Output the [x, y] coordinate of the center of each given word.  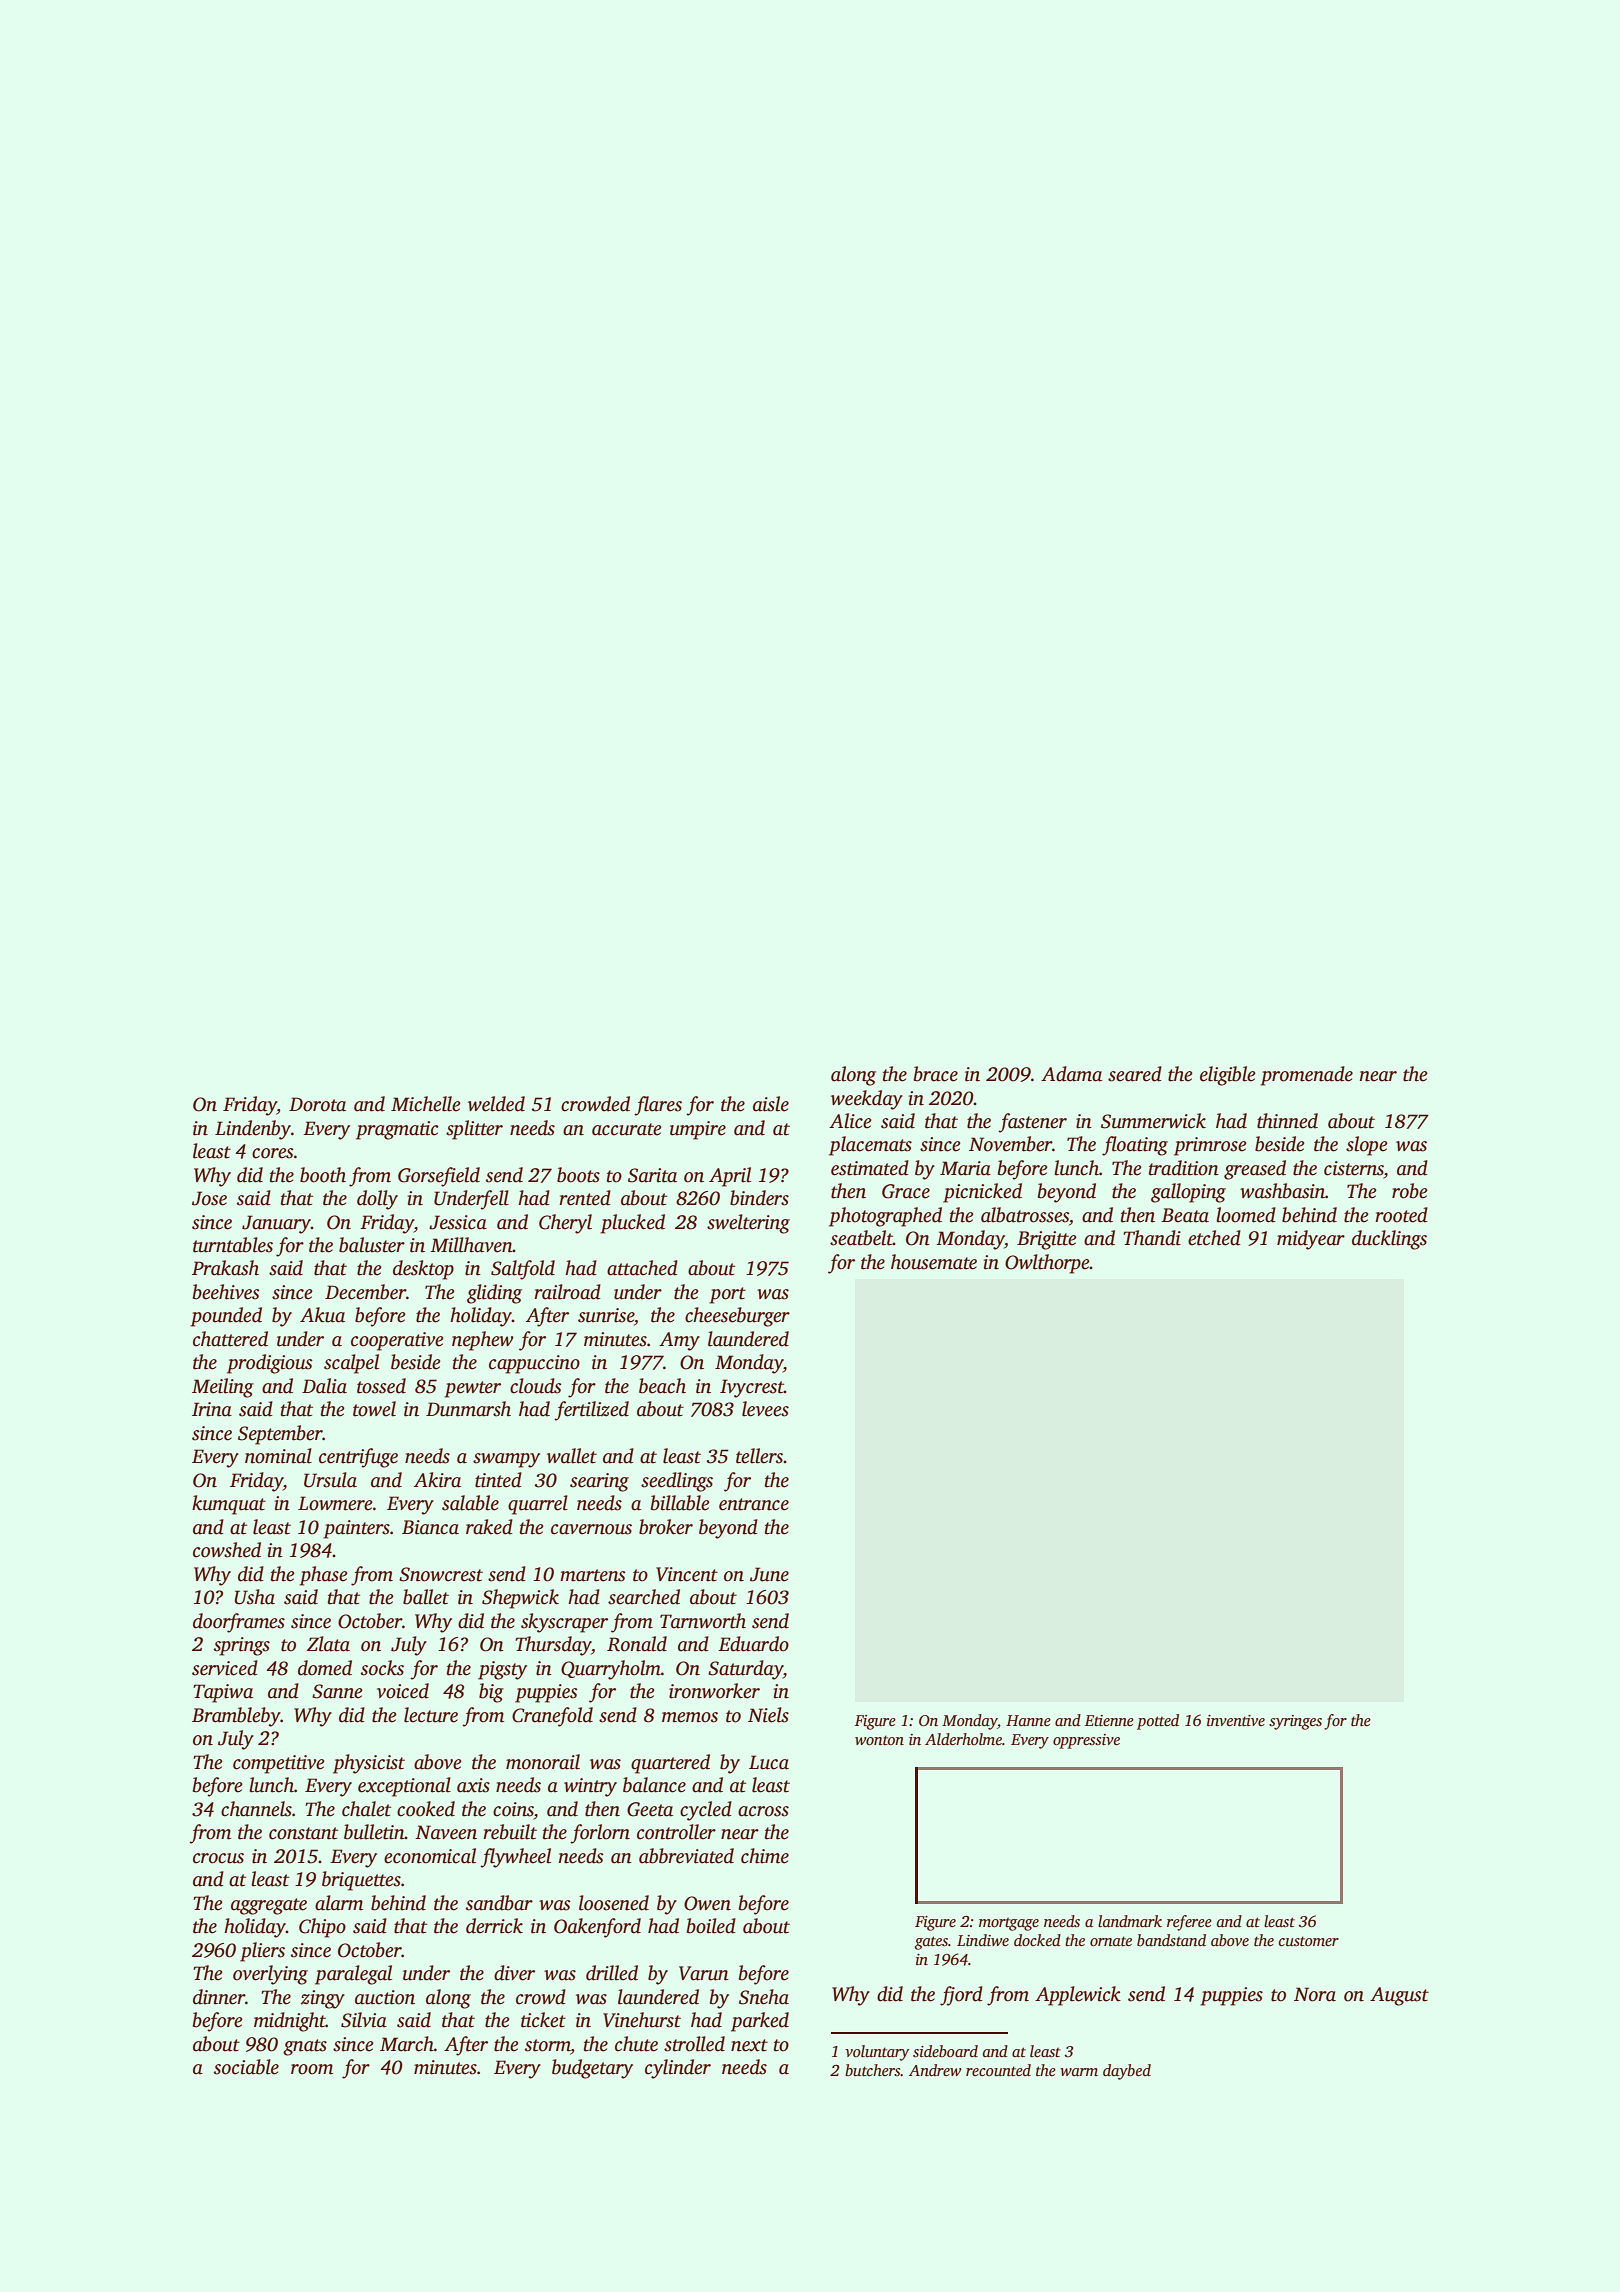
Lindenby [253, 1130]
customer [1309, 1941]
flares [658, 1106]
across [763, 1811]
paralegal [353, 1975]
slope [1367, 1146]
